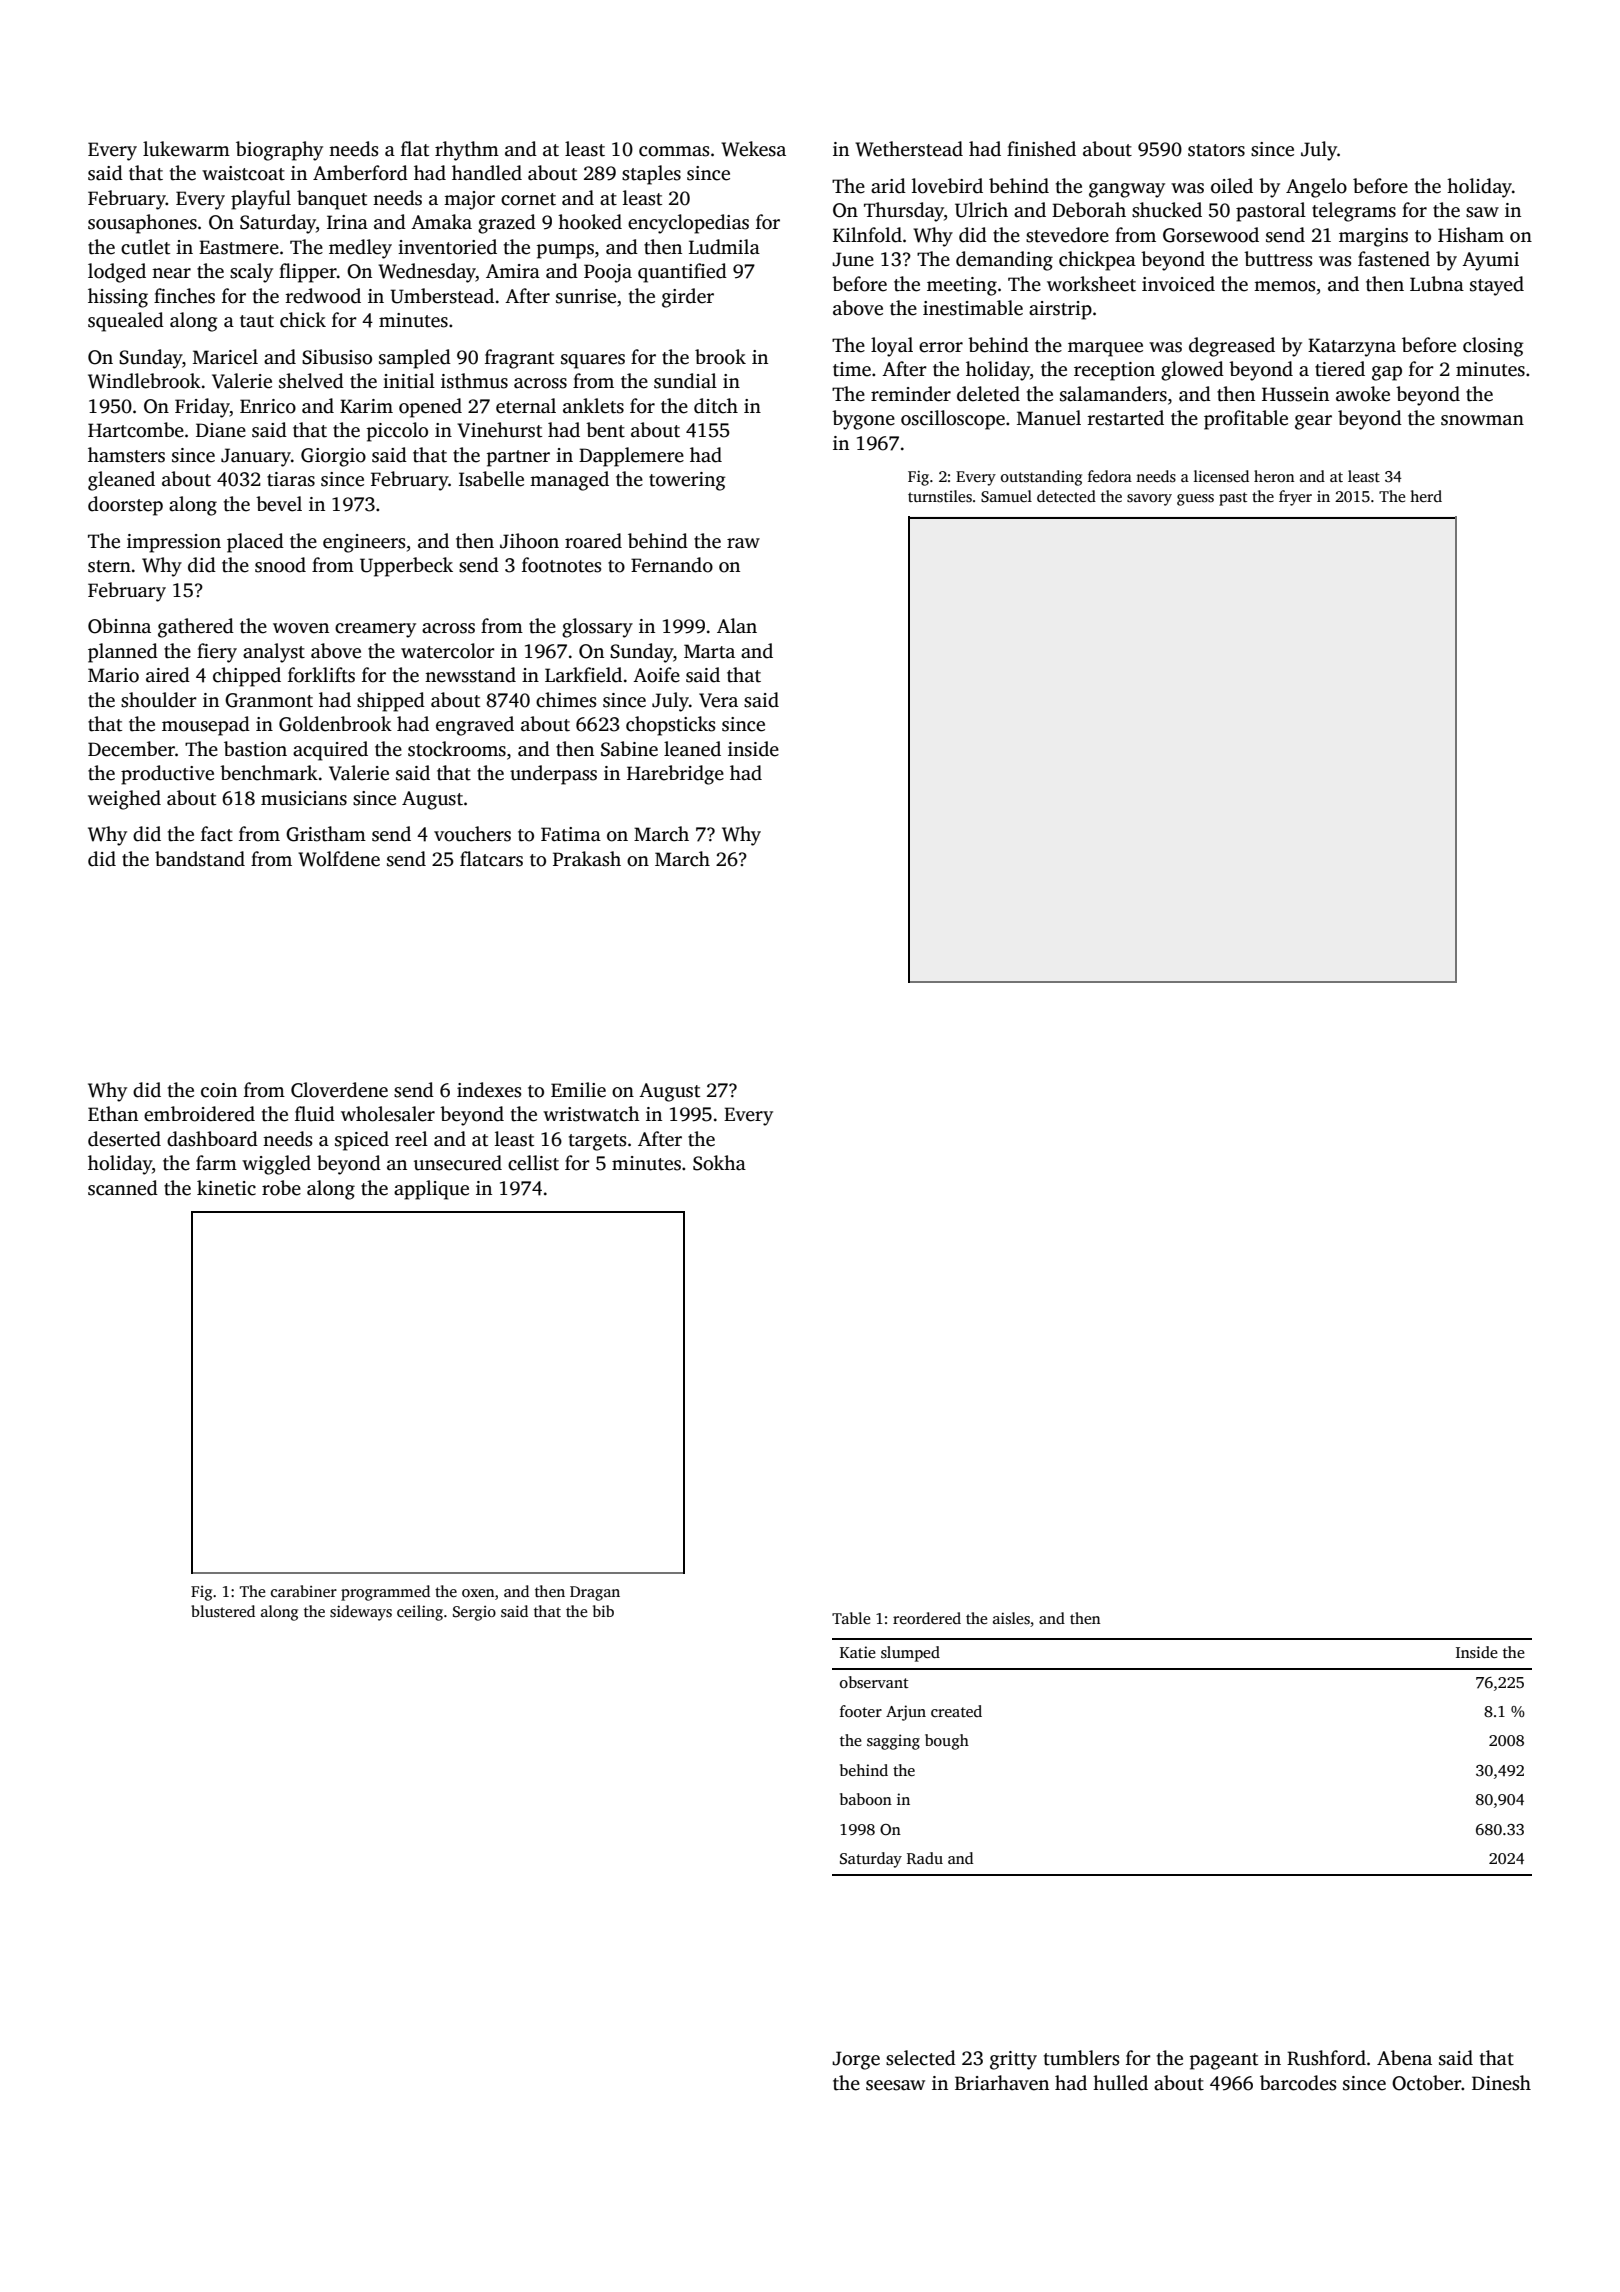  What do you see at coordinates (1354, 212) in the document?
I see `telegrams` at bounding box center [1354, 212].
